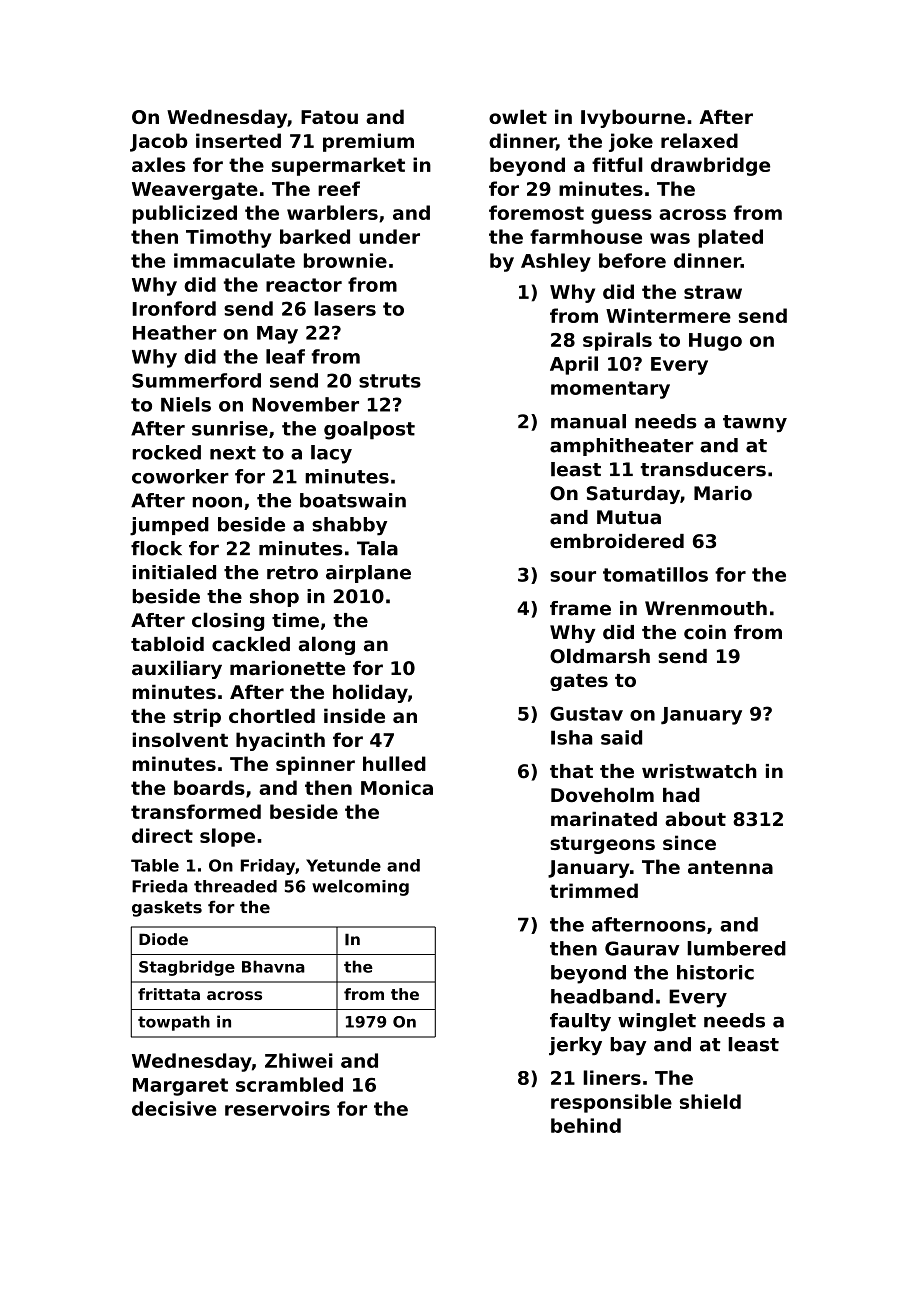  Describe the element at coordinates (159, 142) in the screenshot. I see `Jacob` at that location.
